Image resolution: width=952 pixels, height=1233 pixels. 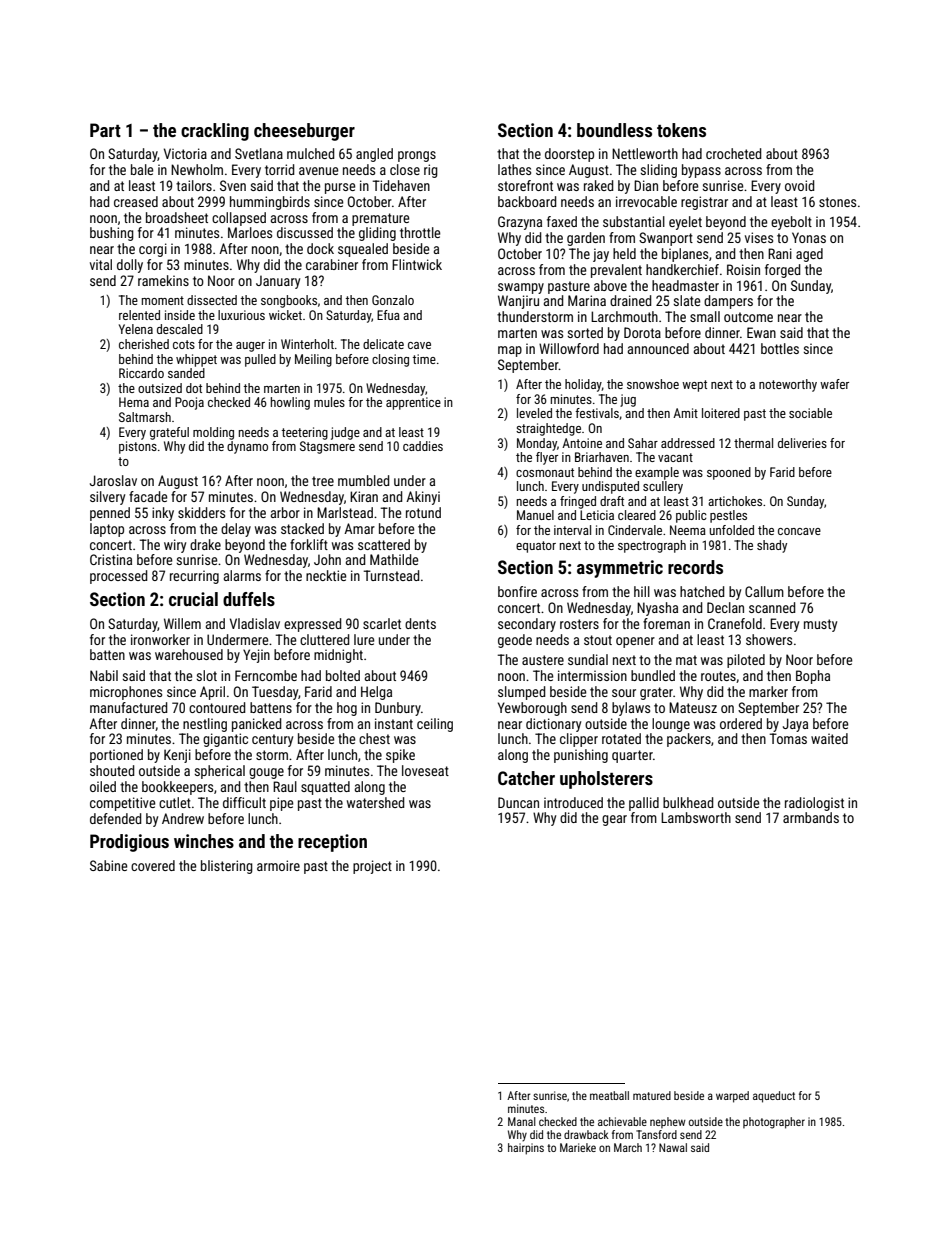 What do you see at coordinates (772, 546) in the image?
I see `shady` at bounding box center [772, 546].
